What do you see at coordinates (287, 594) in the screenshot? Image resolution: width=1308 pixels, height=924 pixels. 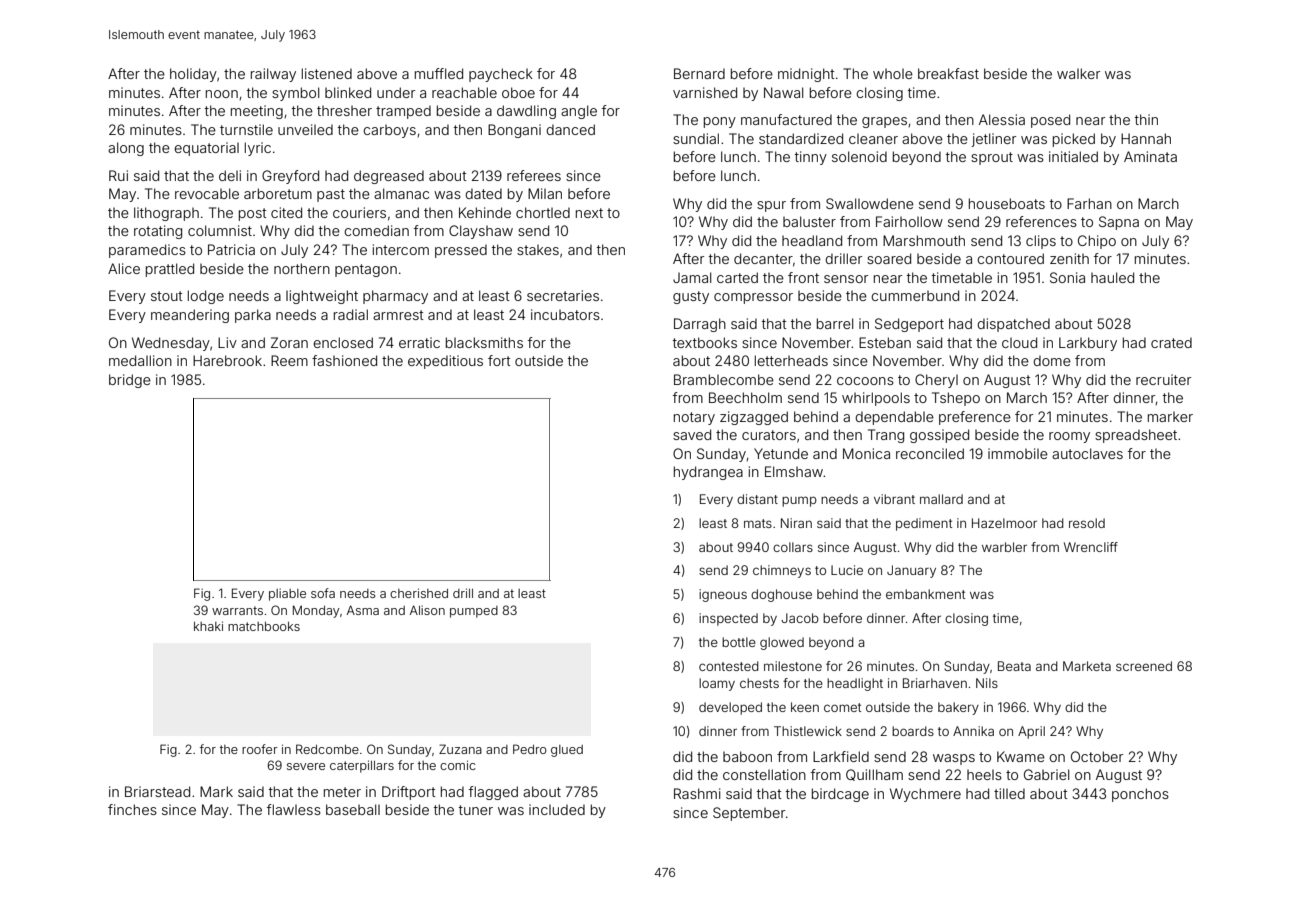 I see `pliable` at bounding box center [287, 594].
